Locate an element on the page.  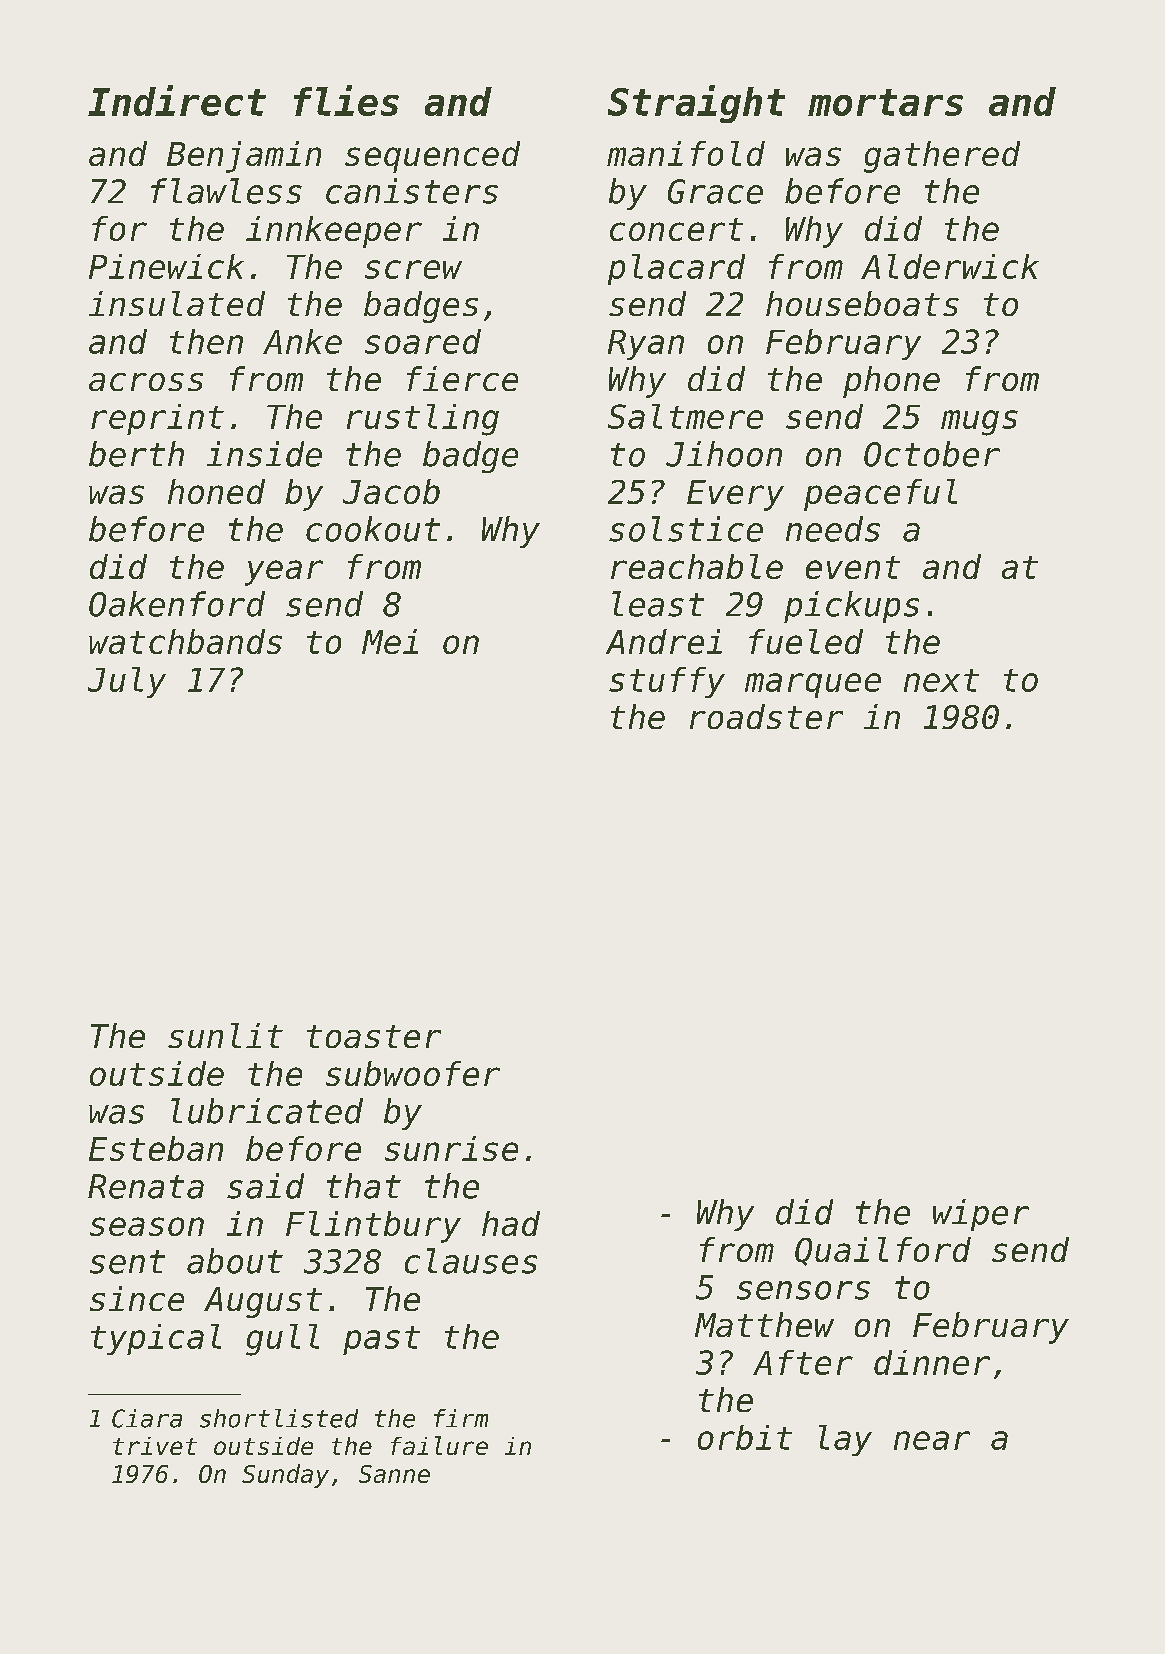
wiper is located at coordinates (981, 1215).
